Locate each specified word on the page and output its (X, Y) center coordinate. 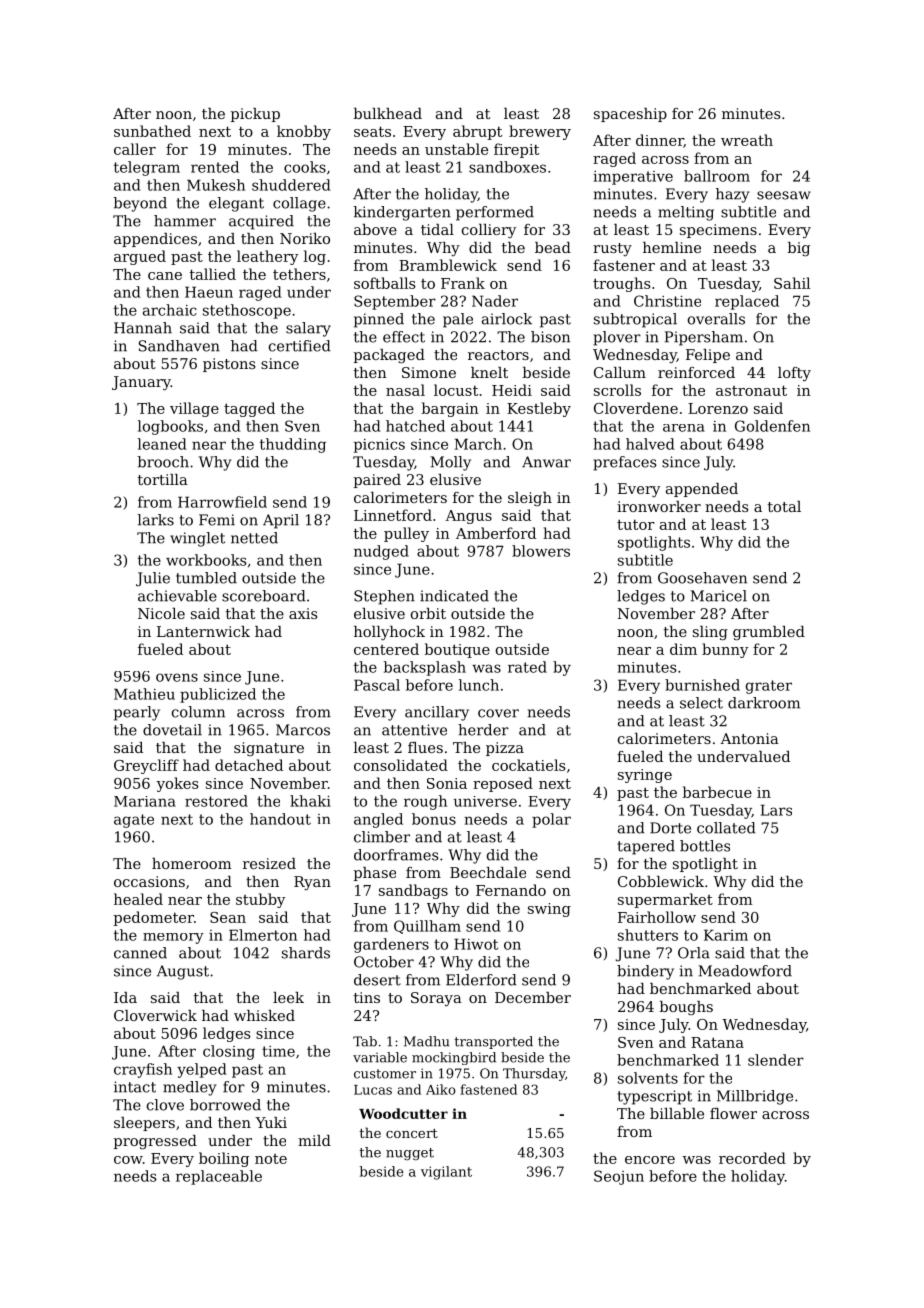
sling (710, 633)
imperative (633, 178)
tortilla (163, 479)
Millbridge (755, 1097)
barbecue (717, 792)
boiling (224, 1159)
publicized (218, 695)
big (798, 249)
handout (280, 819)
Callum (620, 372)
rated (527, 667)
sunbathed (152, 131)
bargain (450, 409)
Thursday (534, 1074)
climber (382, 837)
